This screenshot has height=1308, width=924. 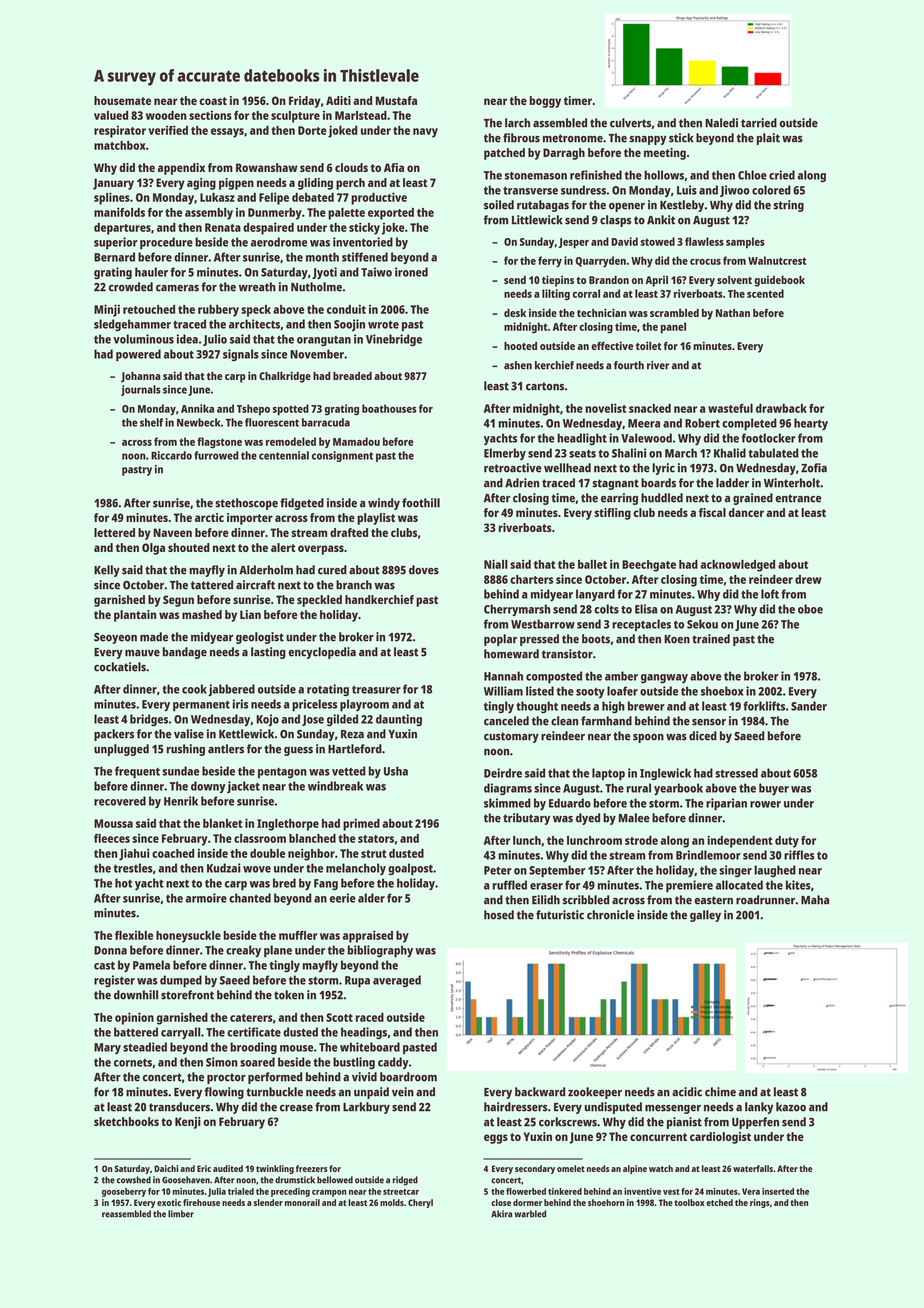 I want to click on Seoyeon, so click(x=115, y=638).
